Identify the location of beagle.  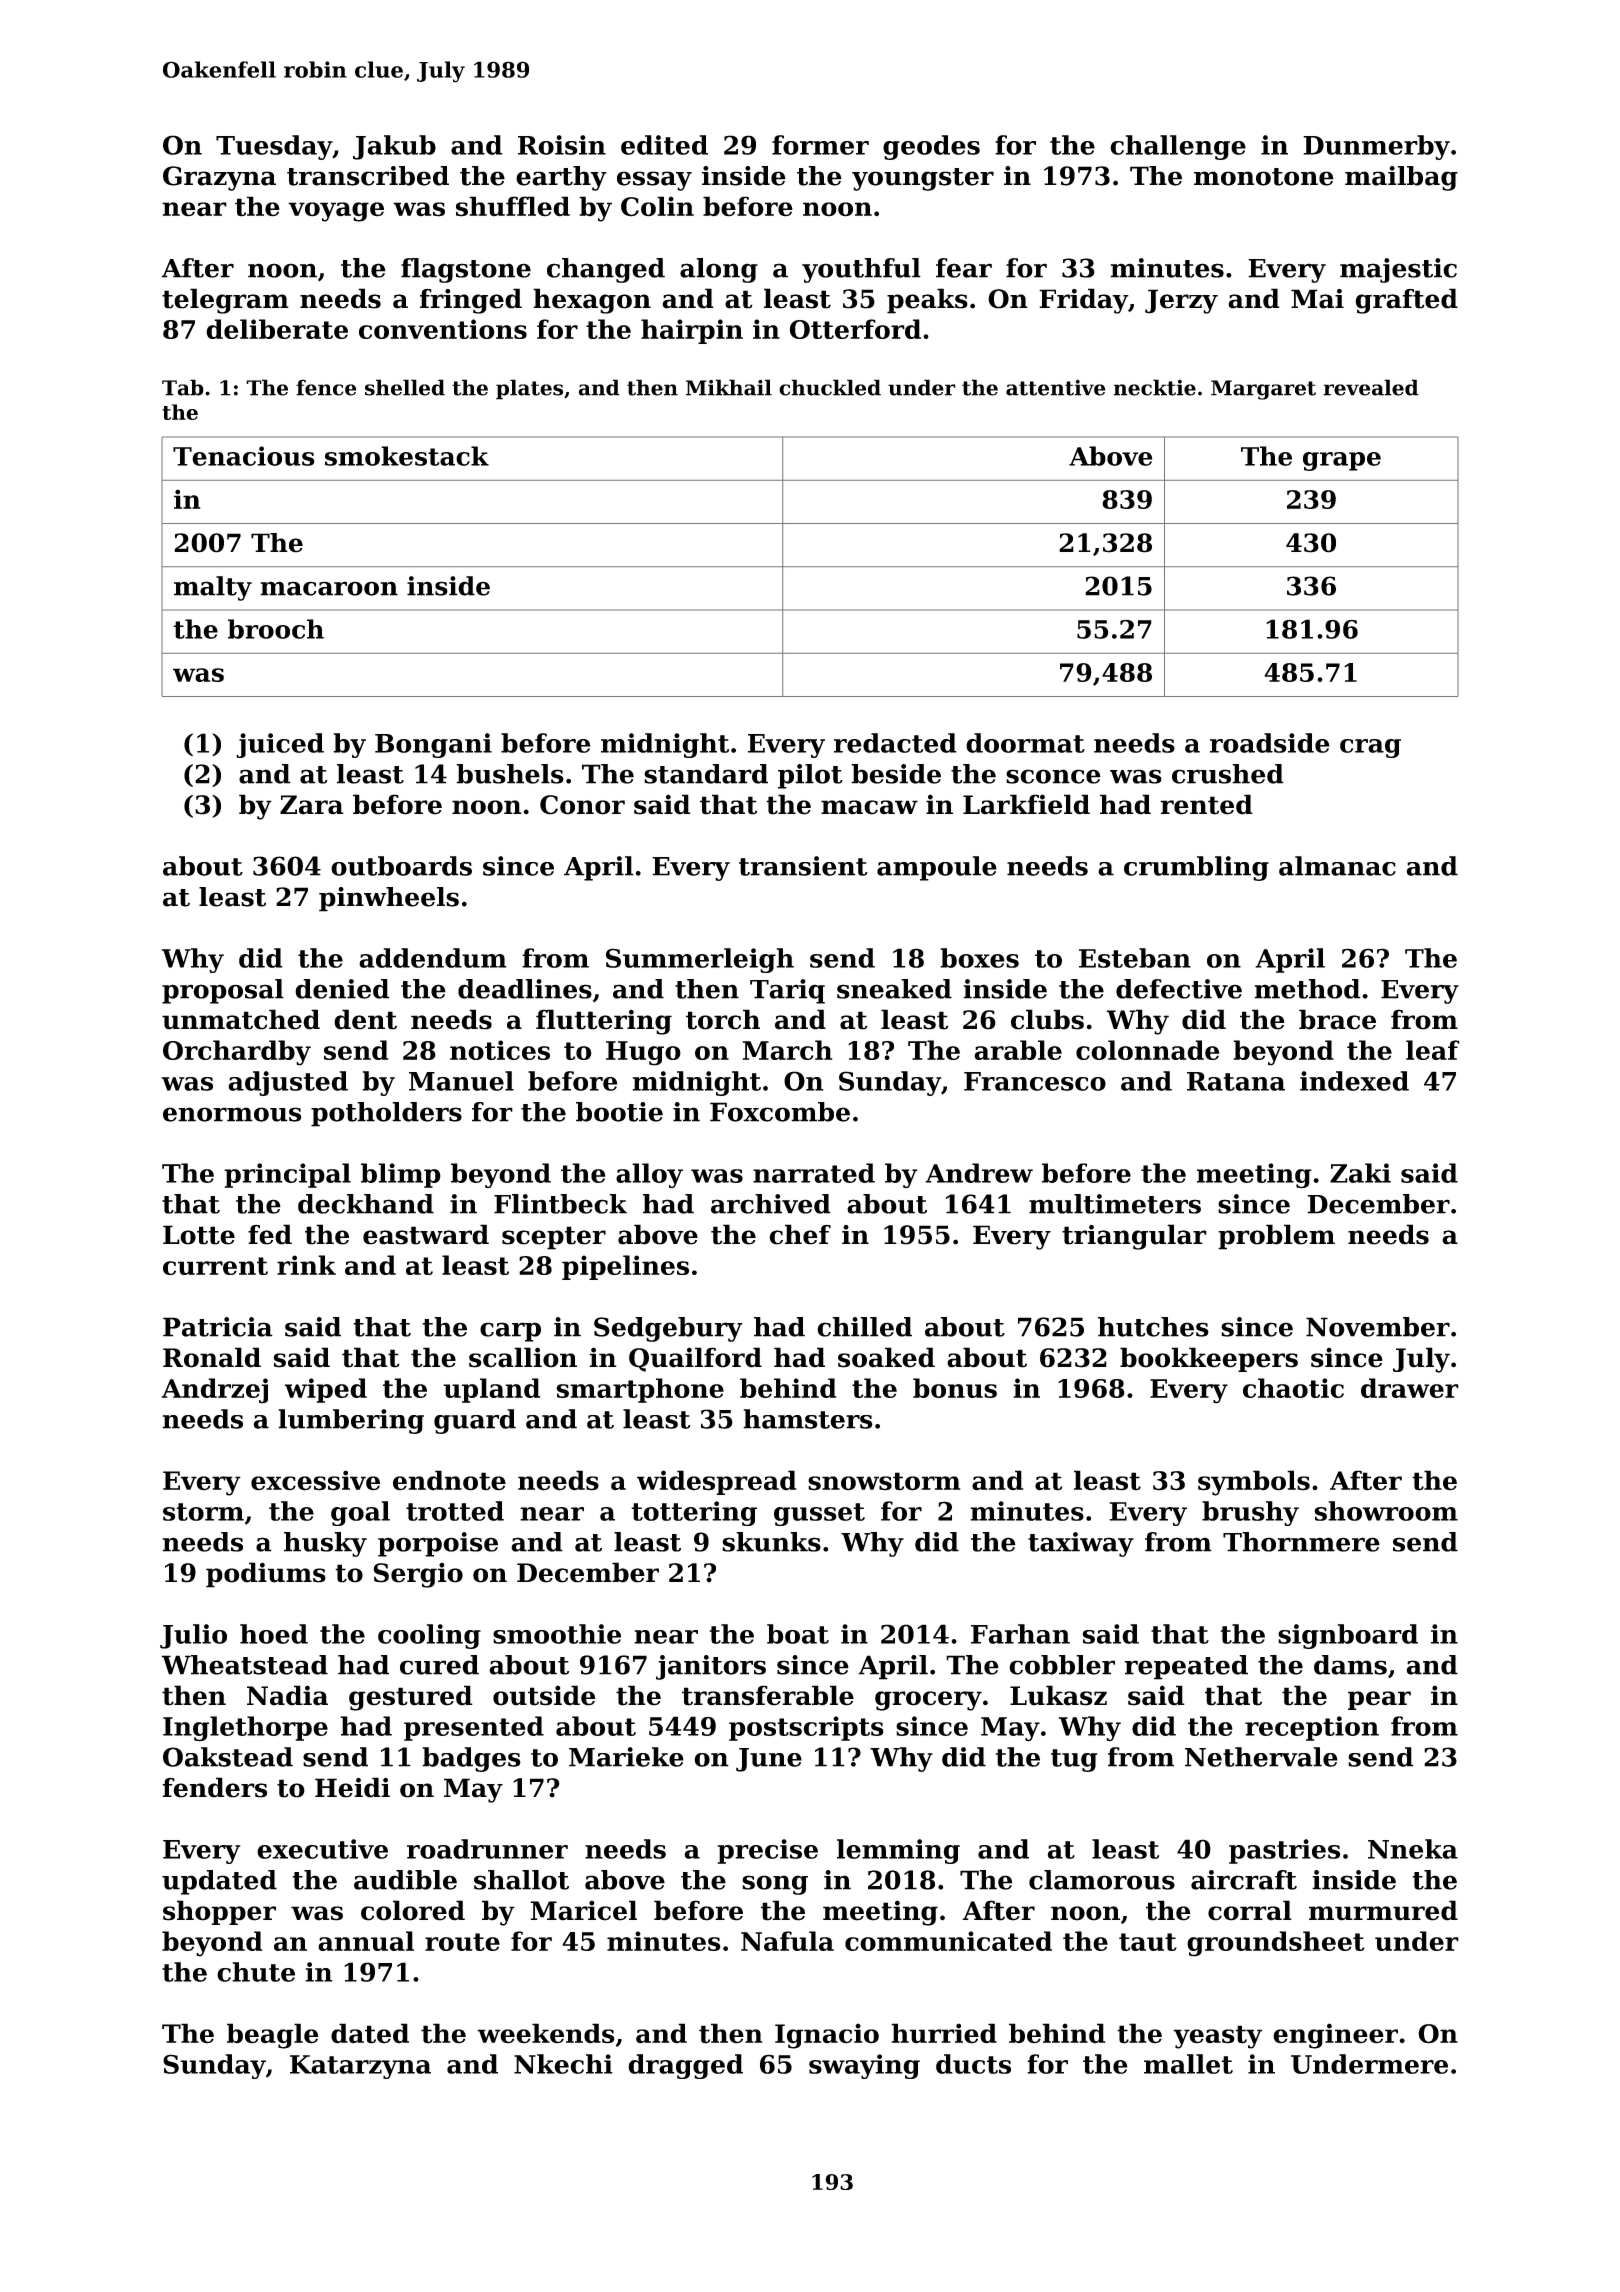
(273, 2036).
